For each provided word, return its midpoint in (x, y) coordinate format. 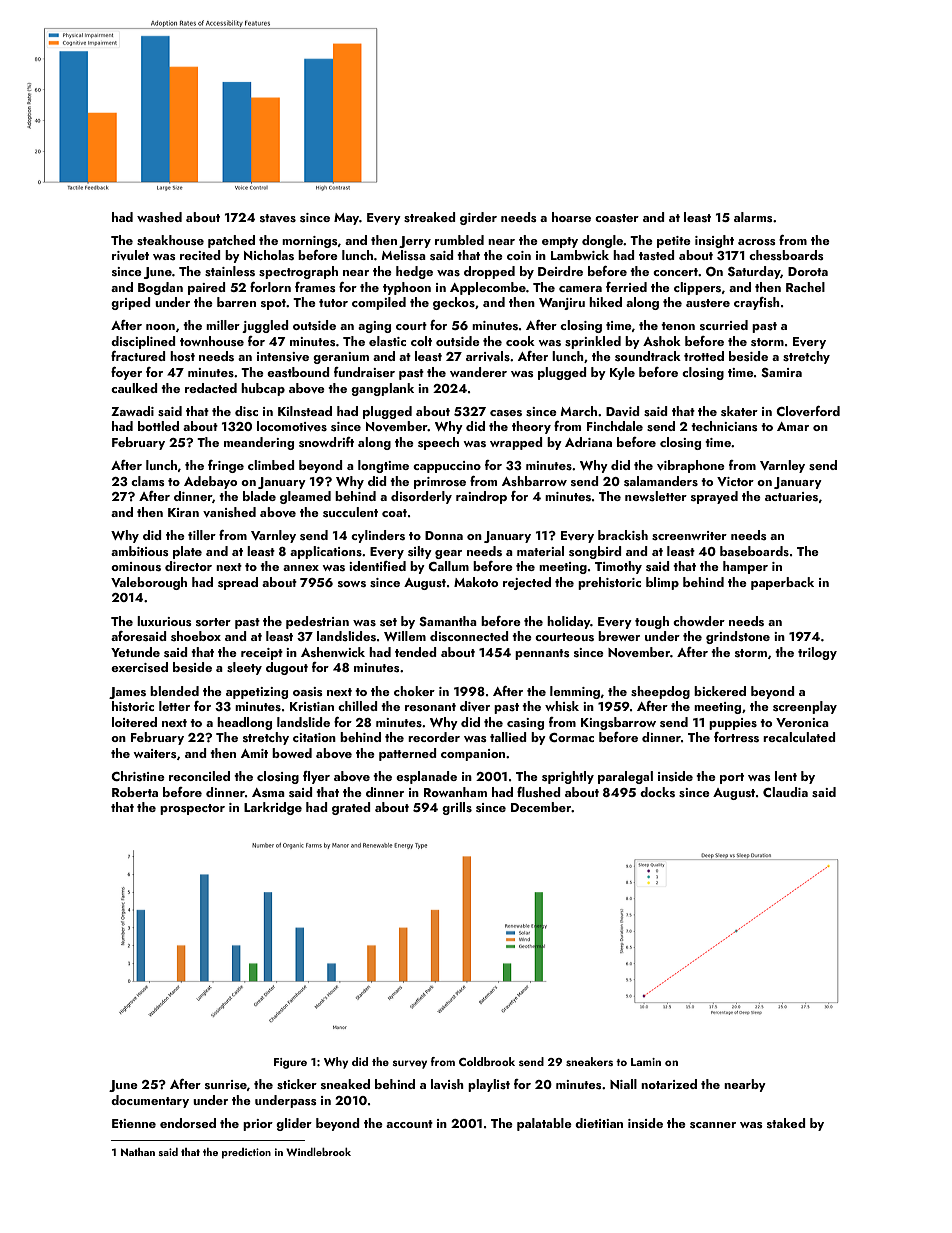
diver (475, 706)
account (409, 1124)
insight (714, 241)
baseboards (754, 551)
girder (478, 218)
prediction (246, 1153)
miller (223, 325)
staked (786, 1123)
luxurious (164, 621)
